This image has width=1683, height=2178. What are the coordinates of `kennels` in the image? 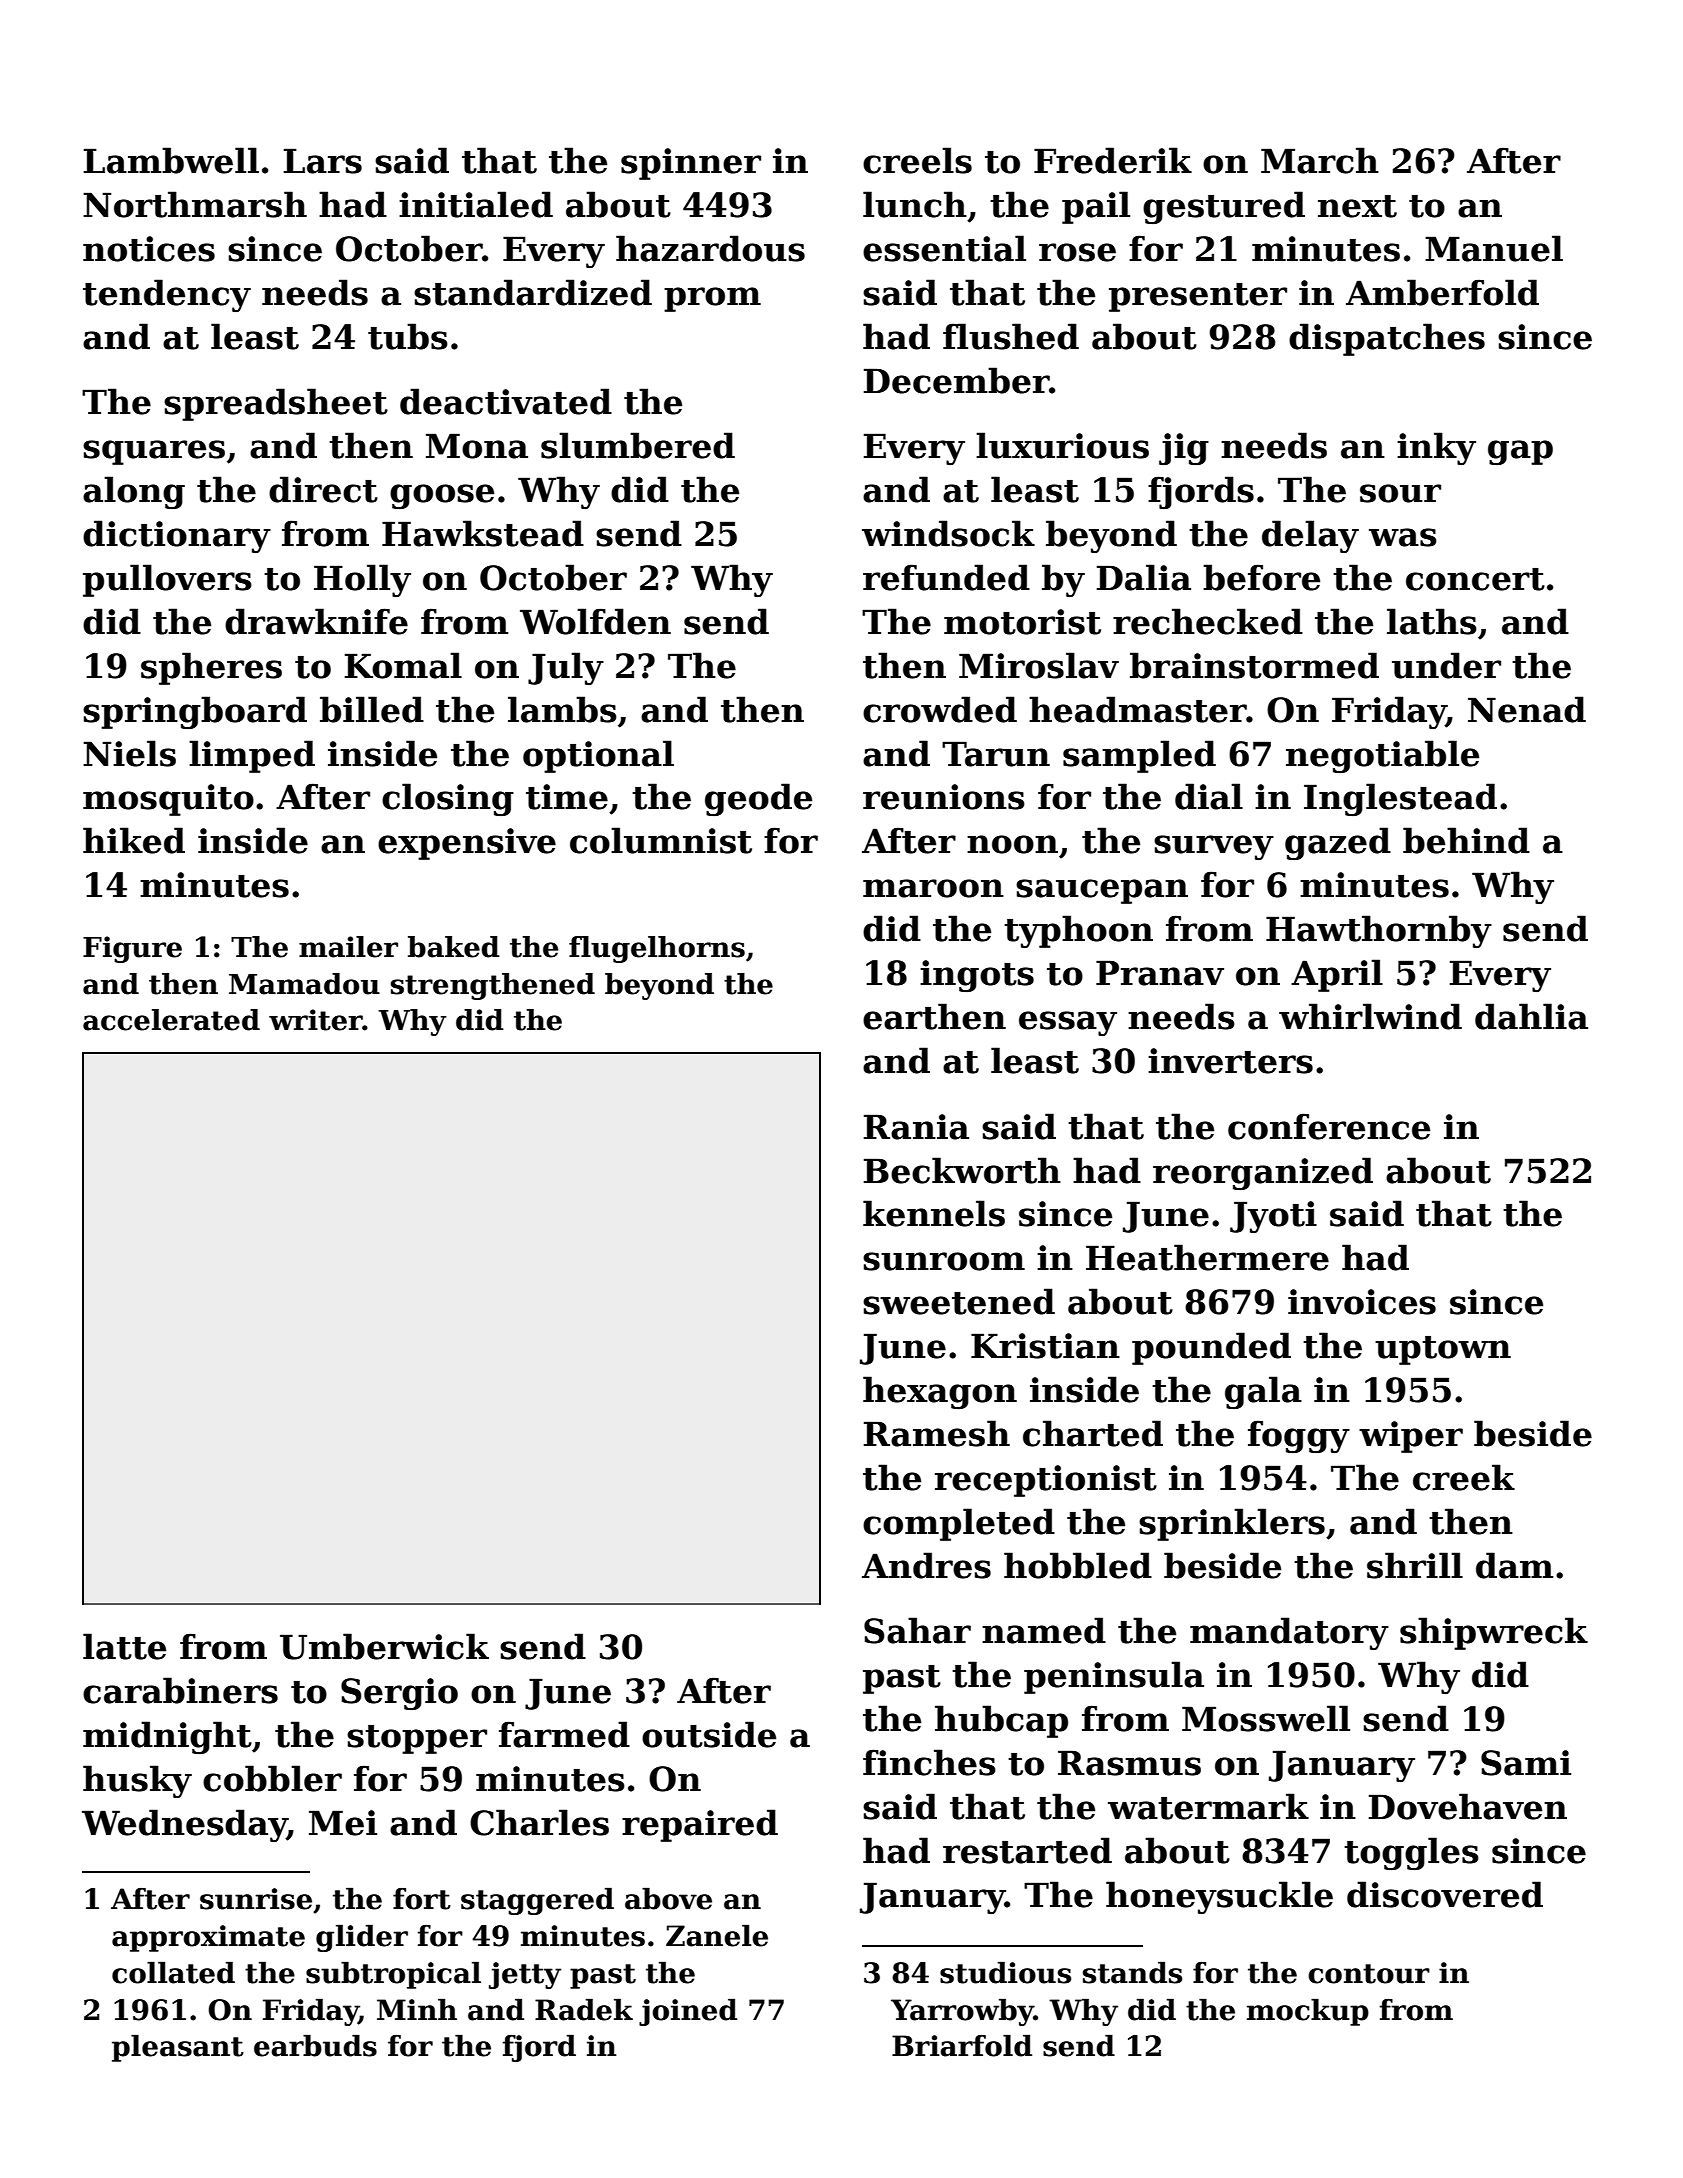 It's located at (934, 1213).
